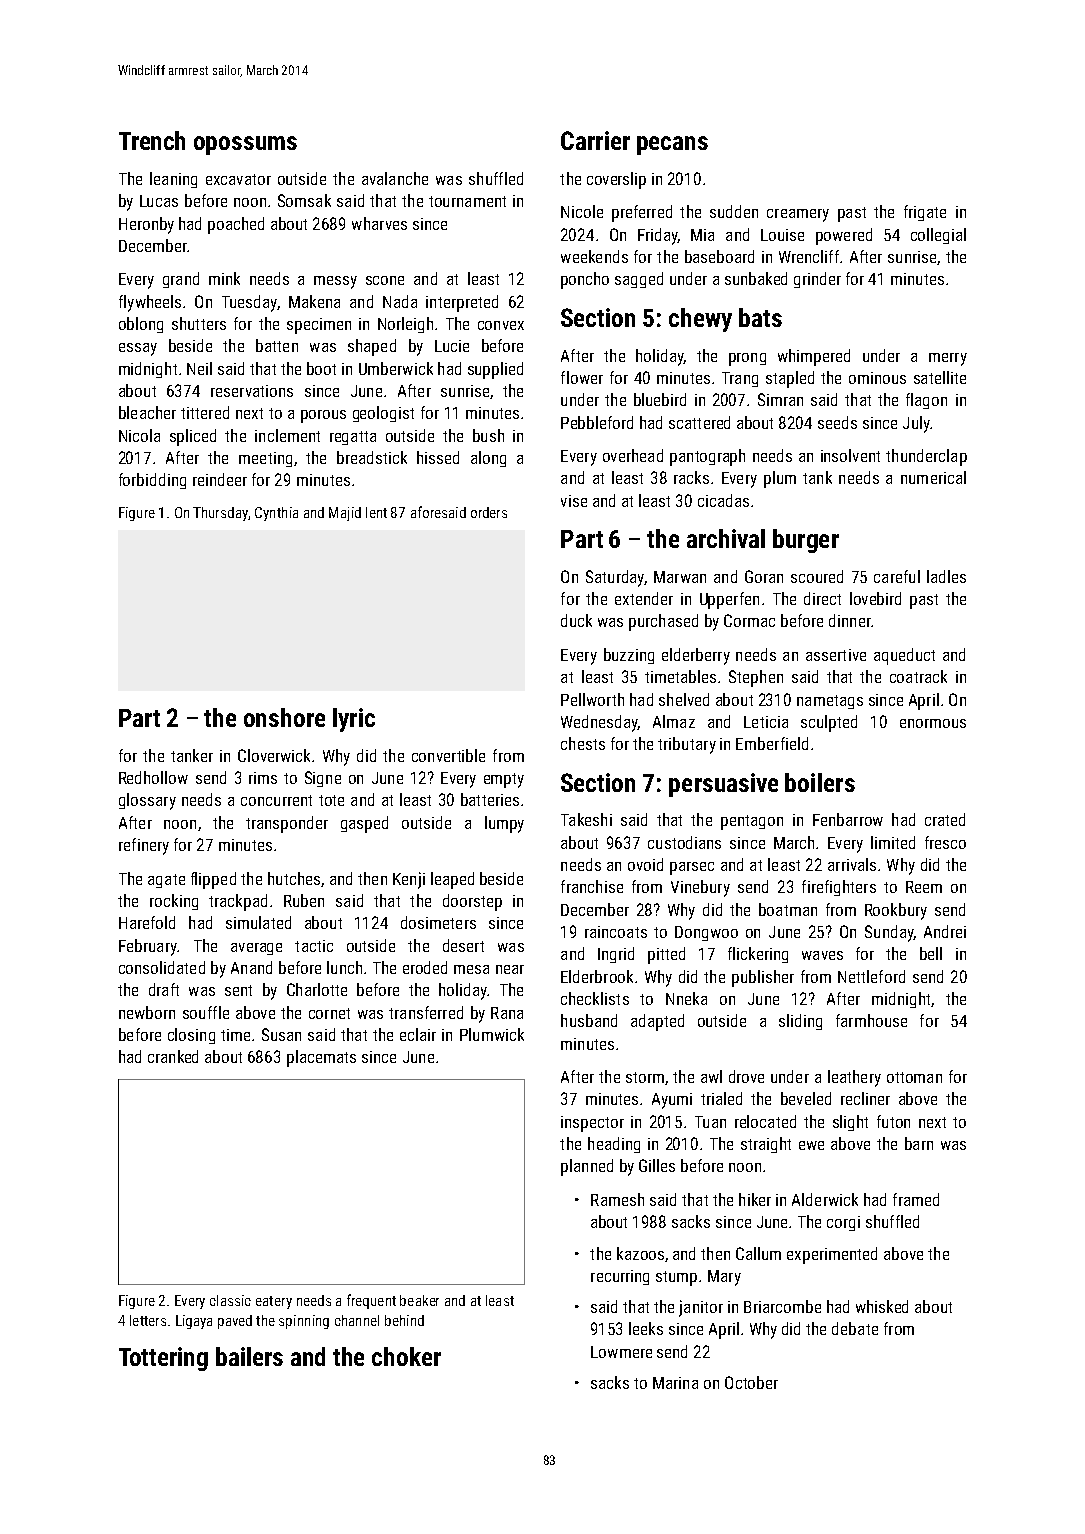 The image size is (1085, 1534). Describe the element at coordinates (321, 1058) in the screenshot. I see `placemats` at that location.
